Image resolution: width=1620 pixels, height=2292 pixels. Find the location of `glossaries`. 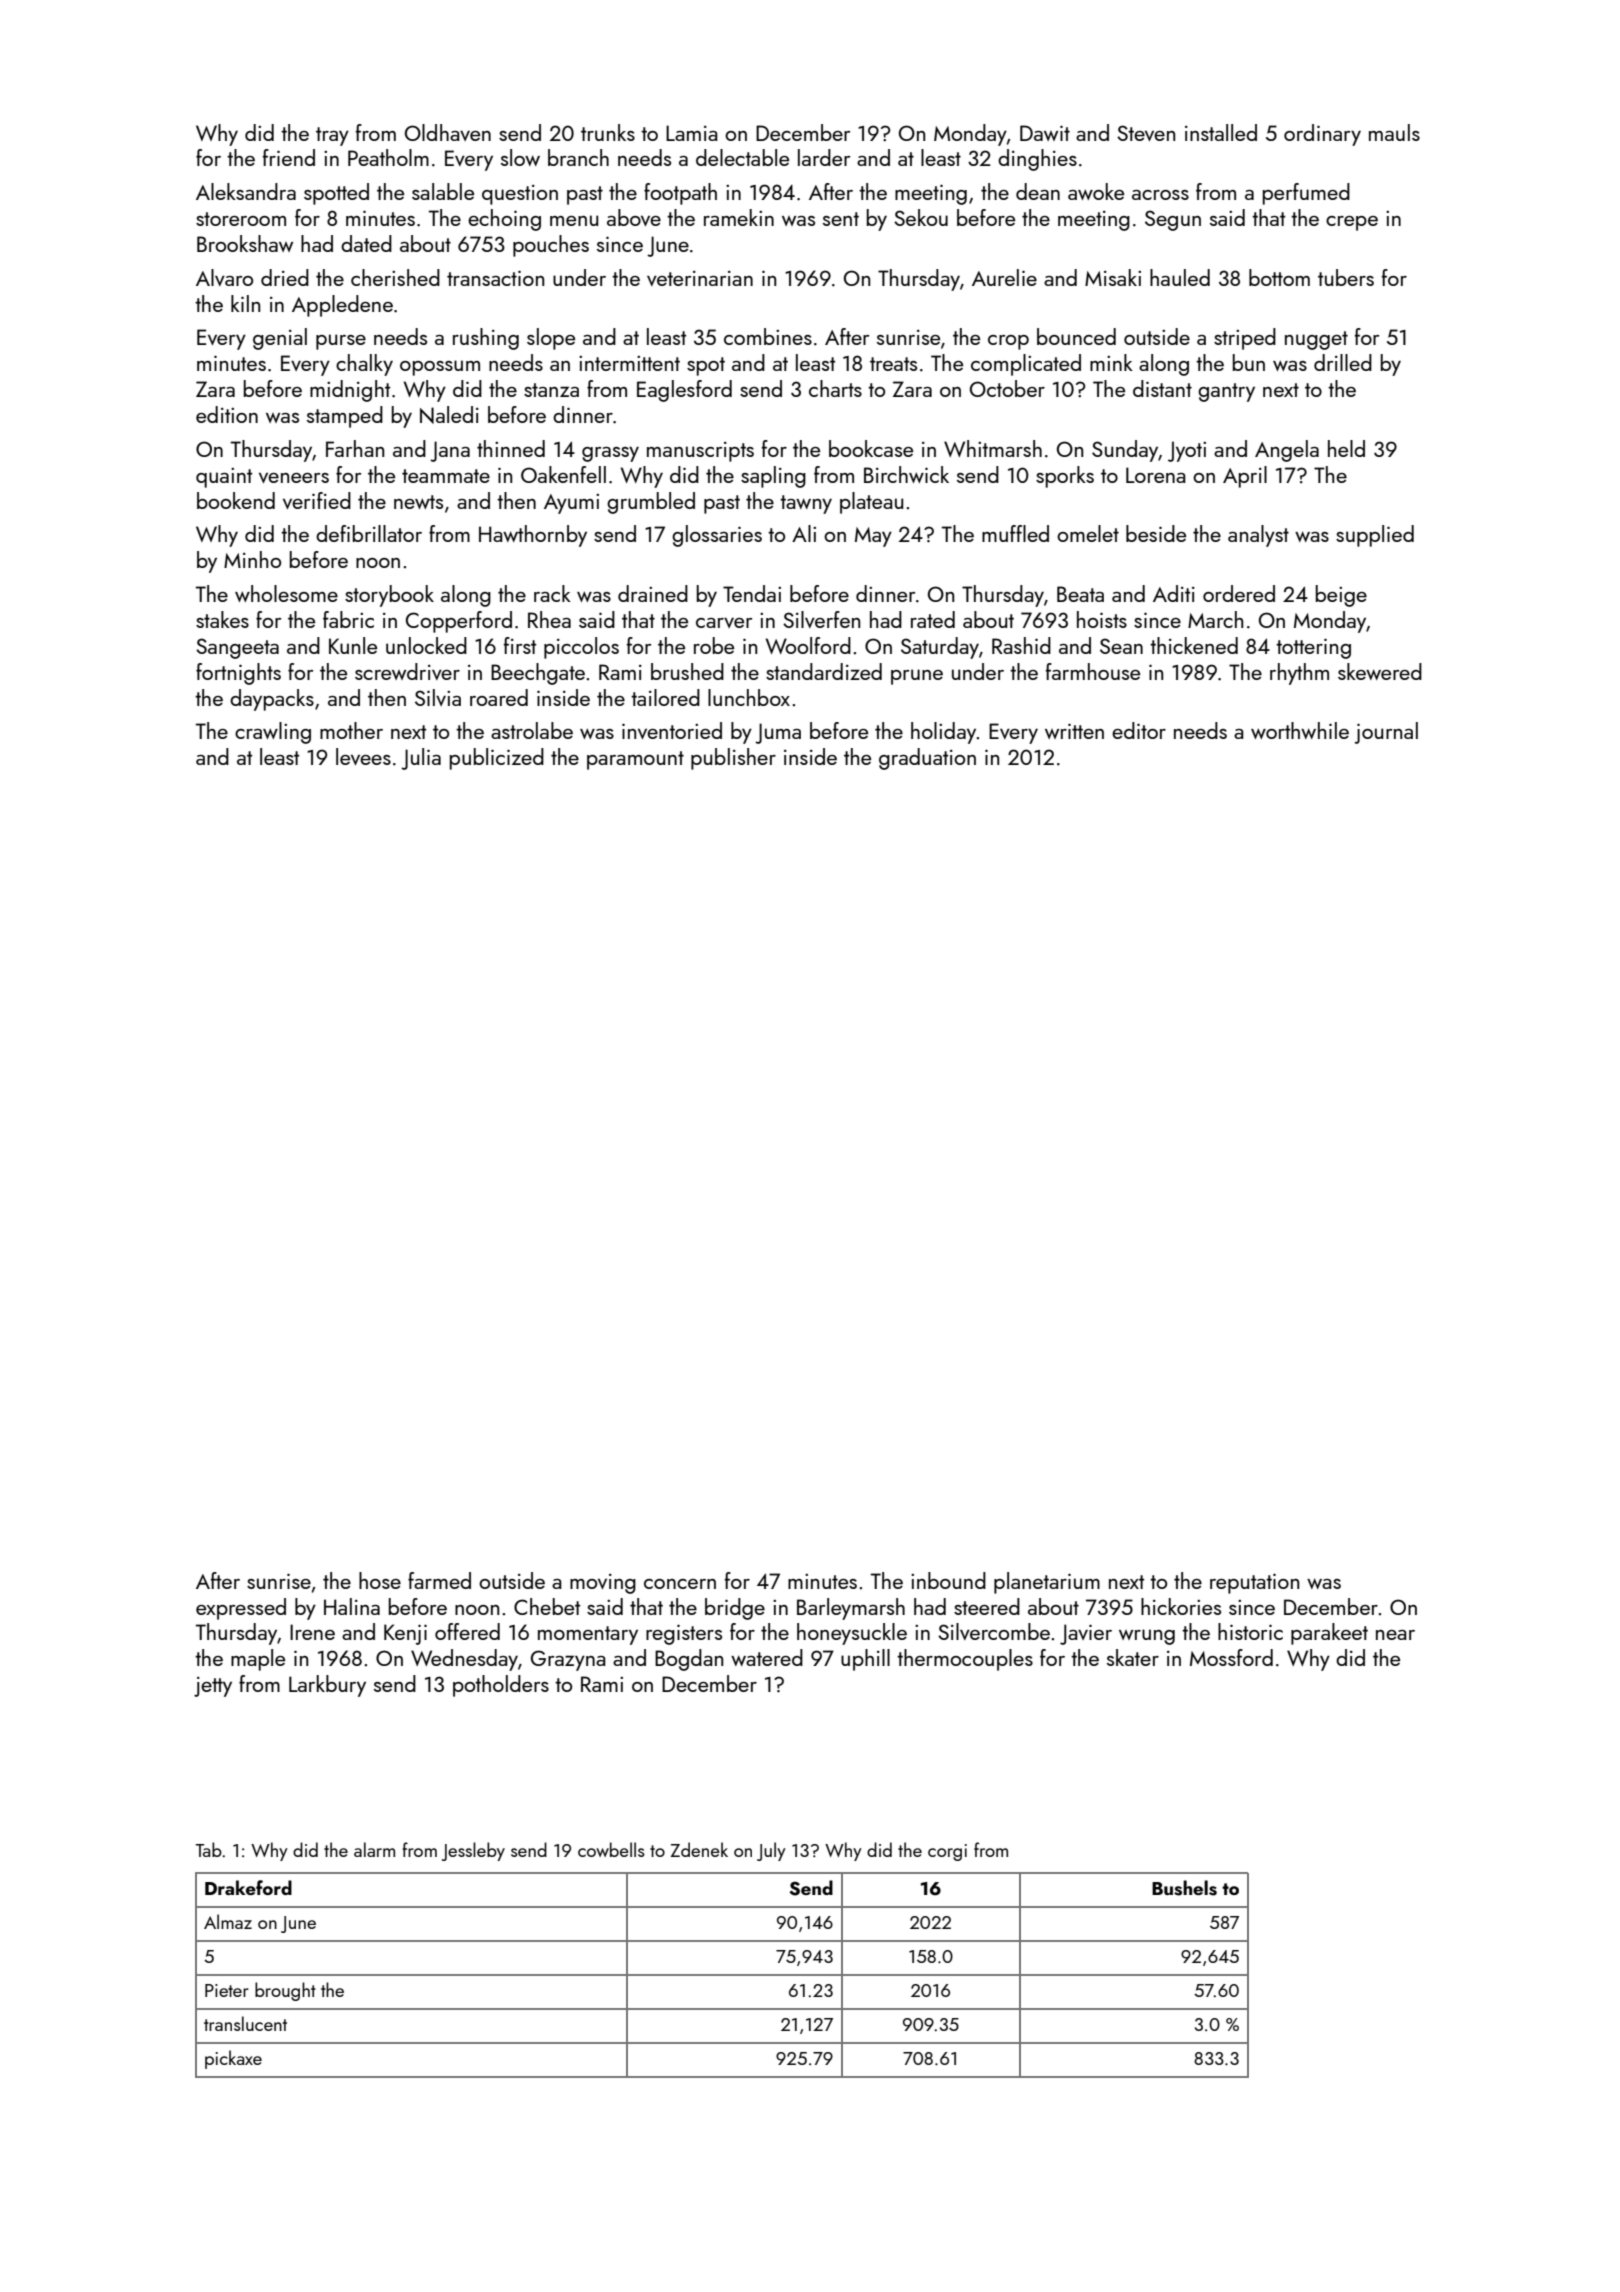

glossaries is located at coordinates (717, 536).
